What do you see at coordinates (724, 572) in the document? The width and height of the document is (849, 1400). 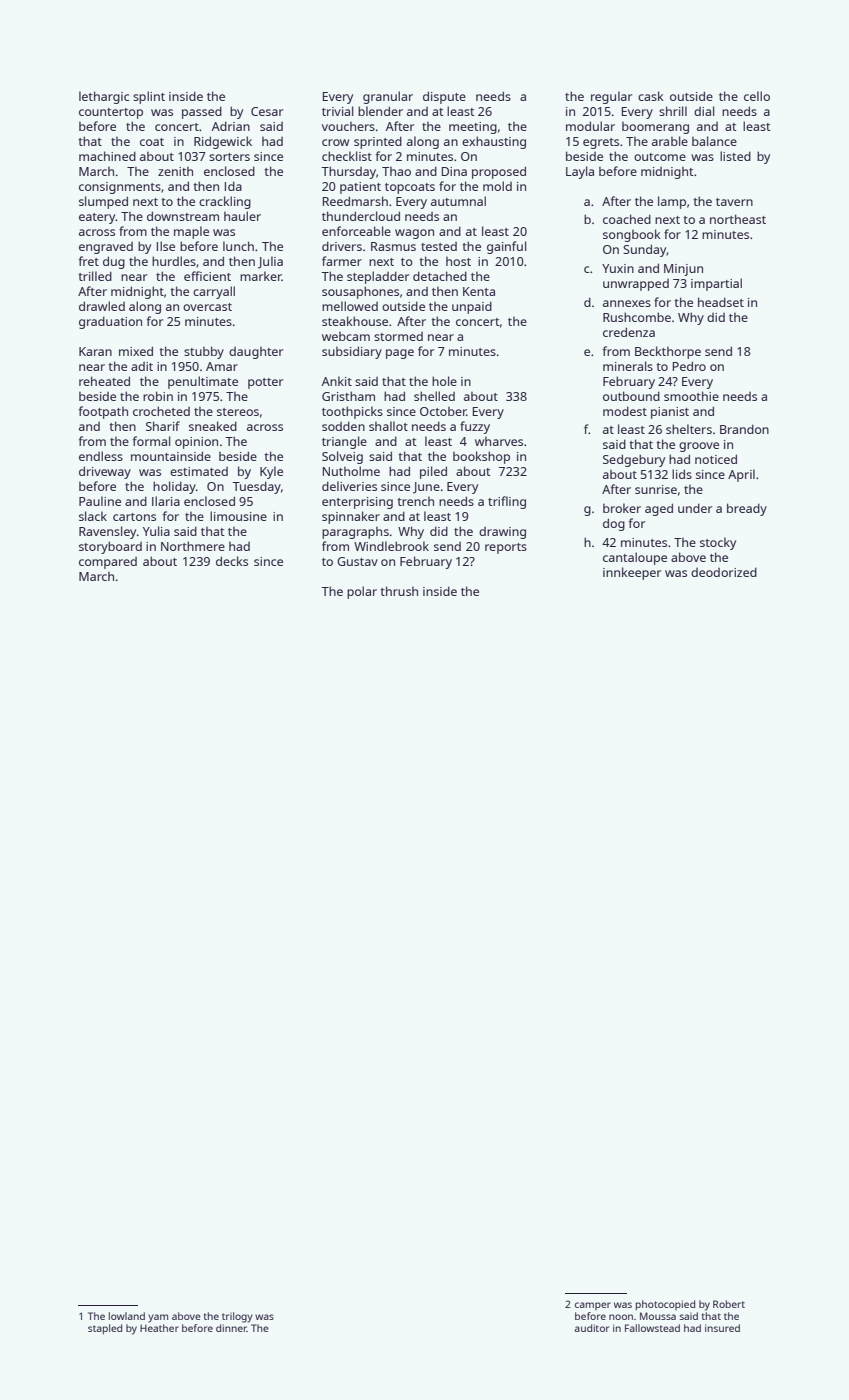 I see `deodorized` at bounding box center [724, 572].
